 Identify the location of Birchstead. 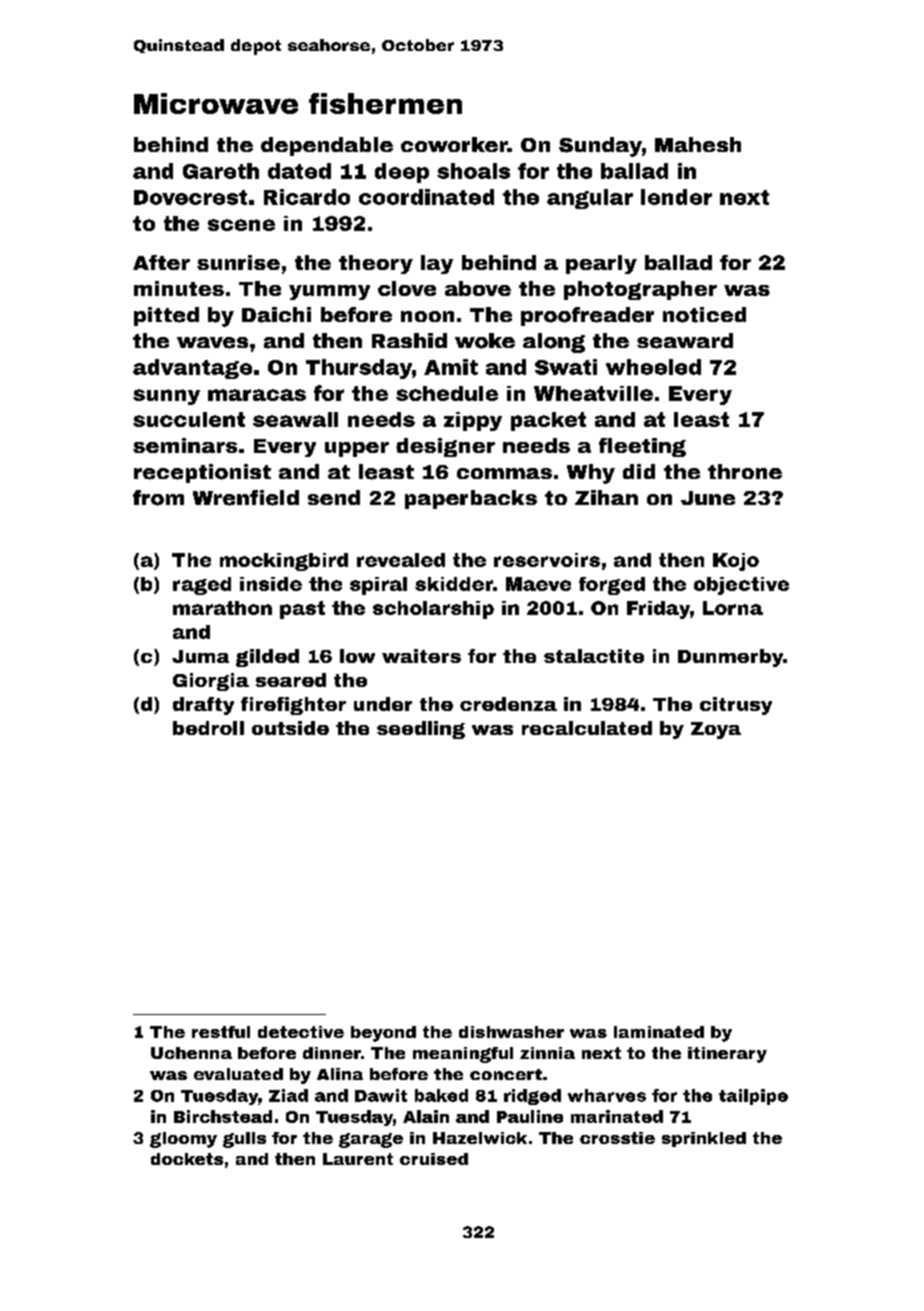
(223, 1116).
